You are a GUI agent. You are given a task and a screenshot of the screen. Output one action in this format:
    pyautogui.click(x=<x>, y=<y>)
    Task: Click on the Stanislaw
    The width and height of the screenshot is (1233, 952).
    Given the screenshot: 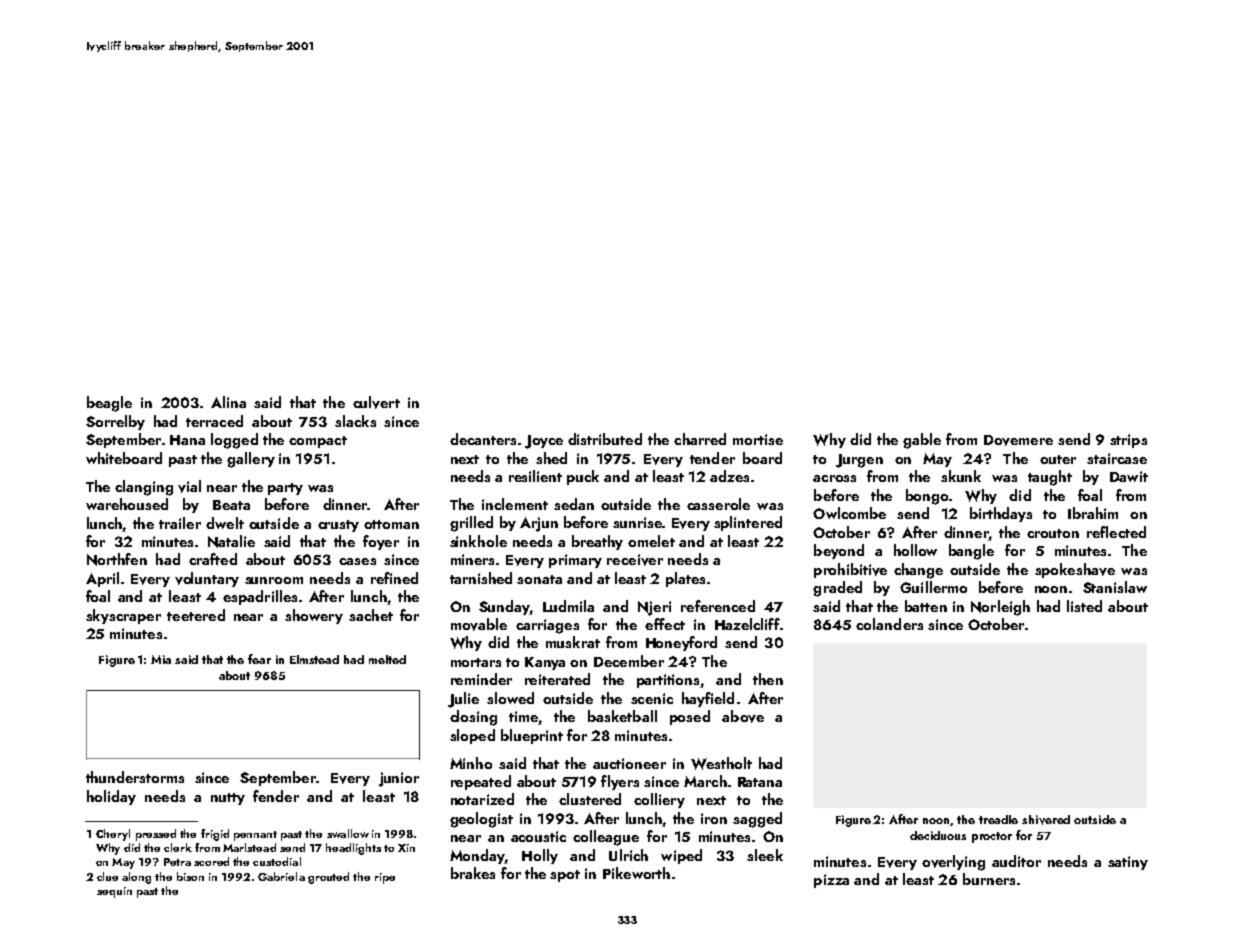 What is the action you would take?
    pyautogui.click(x=1115, y=587)
